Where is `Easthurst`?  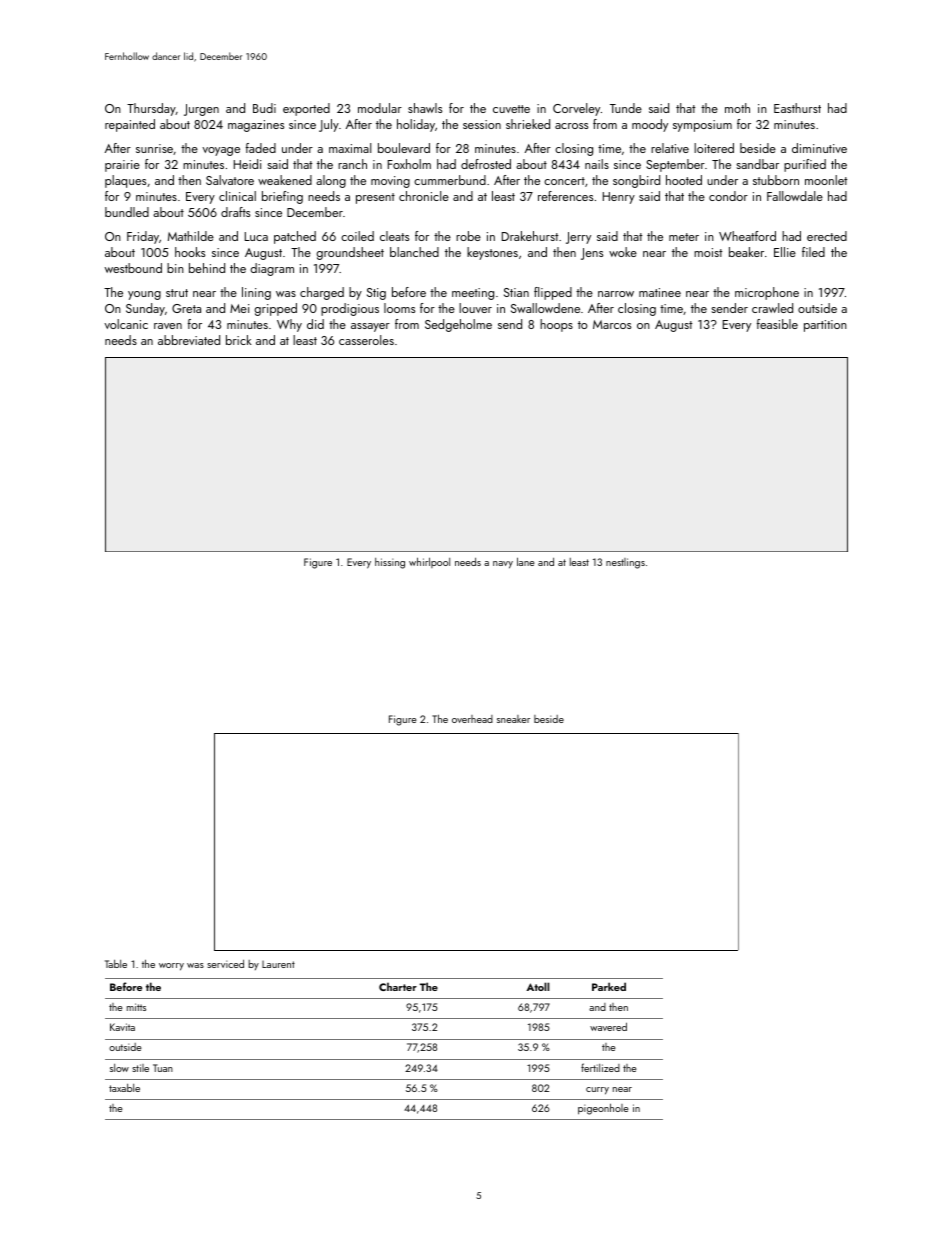
Easthurst is located at coordinates (797, 108).
